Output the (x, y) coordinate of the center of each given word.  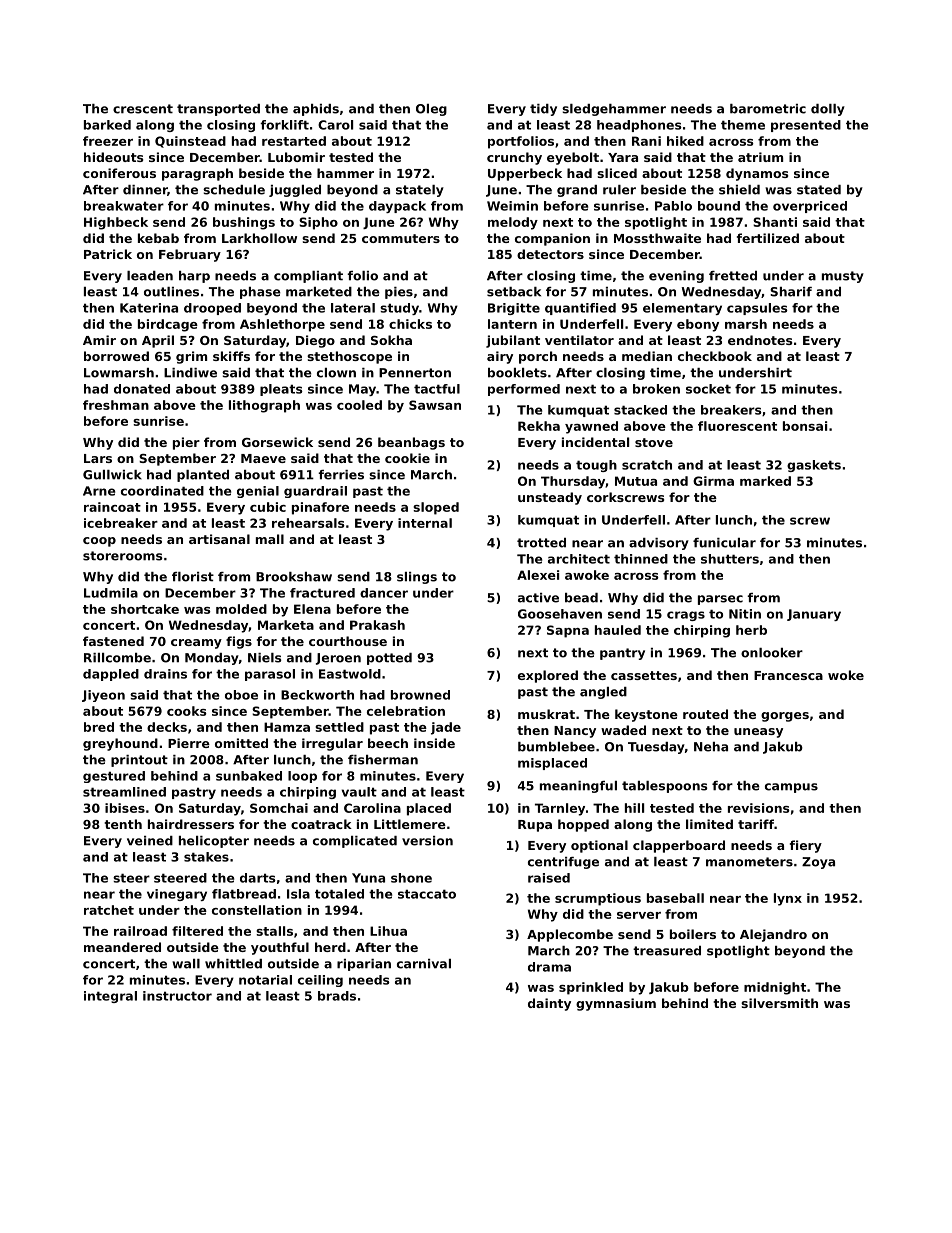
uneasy (758, 733)
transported (218, 110)
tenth (123, 824)
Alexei (538, 575)
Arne (99, 491)
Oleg (431, 110)
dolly (828, 110)
